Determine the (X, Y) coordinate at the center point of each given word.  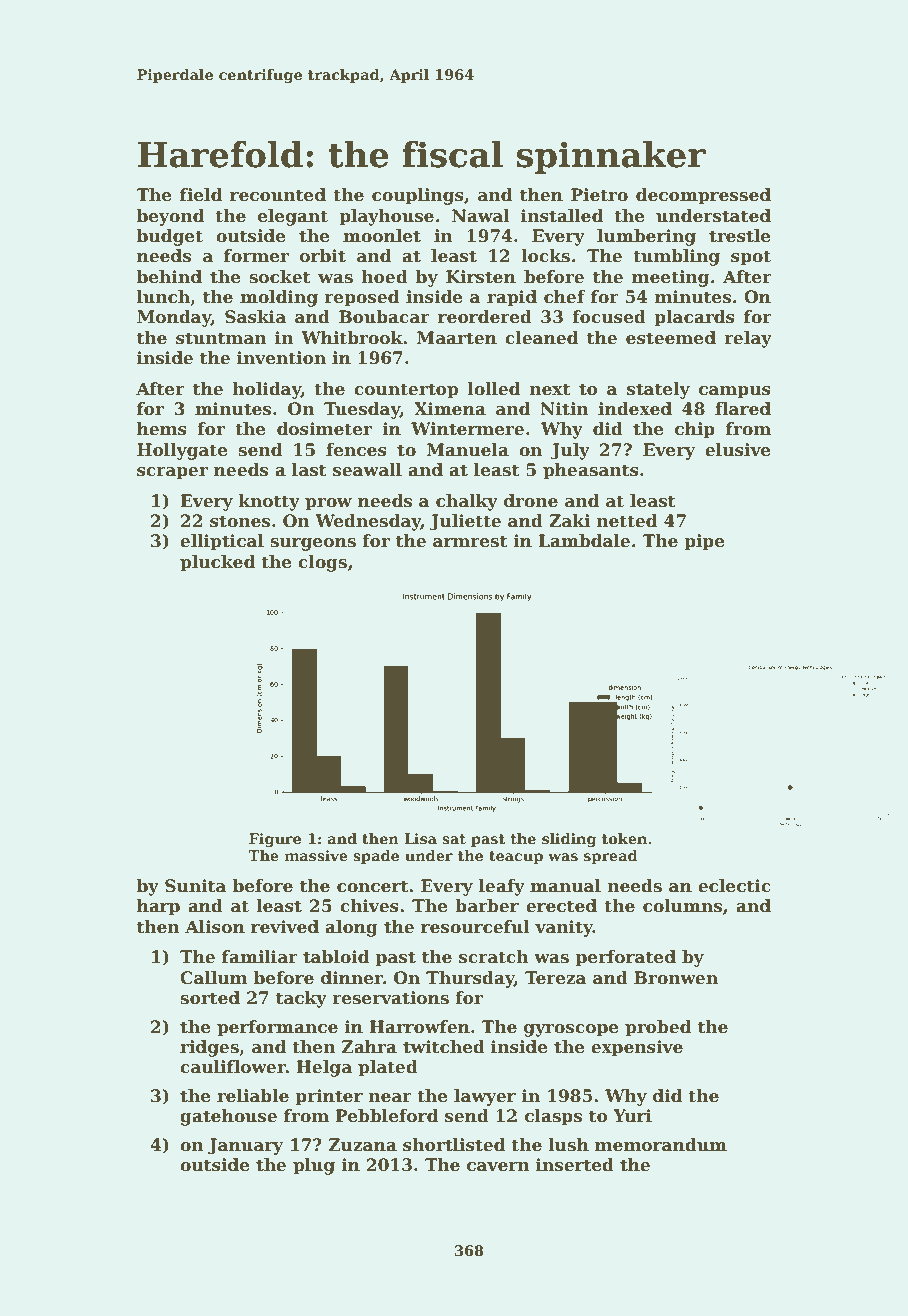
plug (314, 1166)
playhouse (386, 217)
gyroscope (571, 1030)
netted (627, 521)
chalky (467, 502)
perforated (626, 958)
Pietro (599, 195)
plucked (217, 563)
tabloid (336, 957)
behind (169, 277)
